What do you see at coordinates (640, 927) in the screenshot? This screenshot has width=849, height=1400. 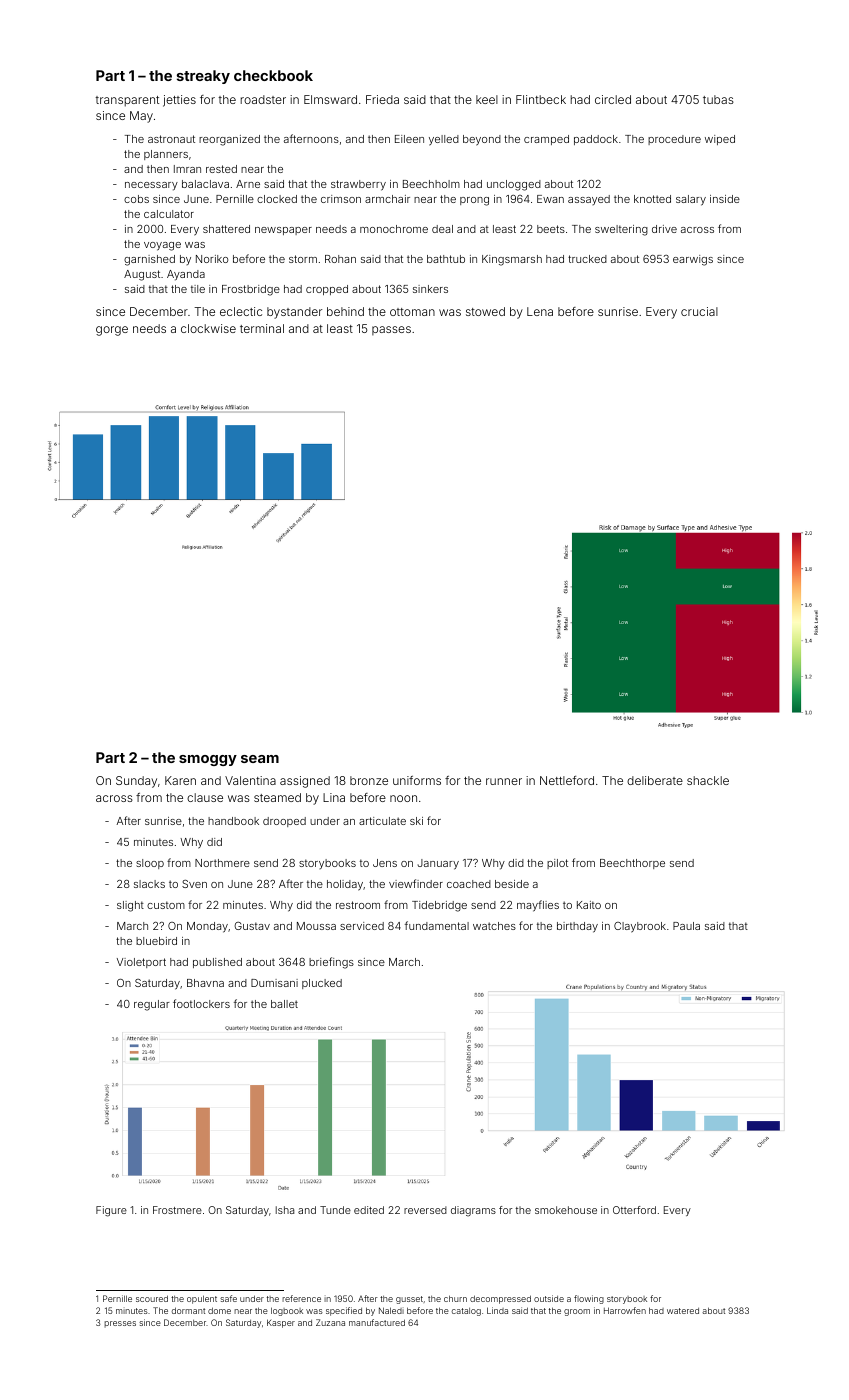 I see `Claybrook` at bounding box center [640, 927].
